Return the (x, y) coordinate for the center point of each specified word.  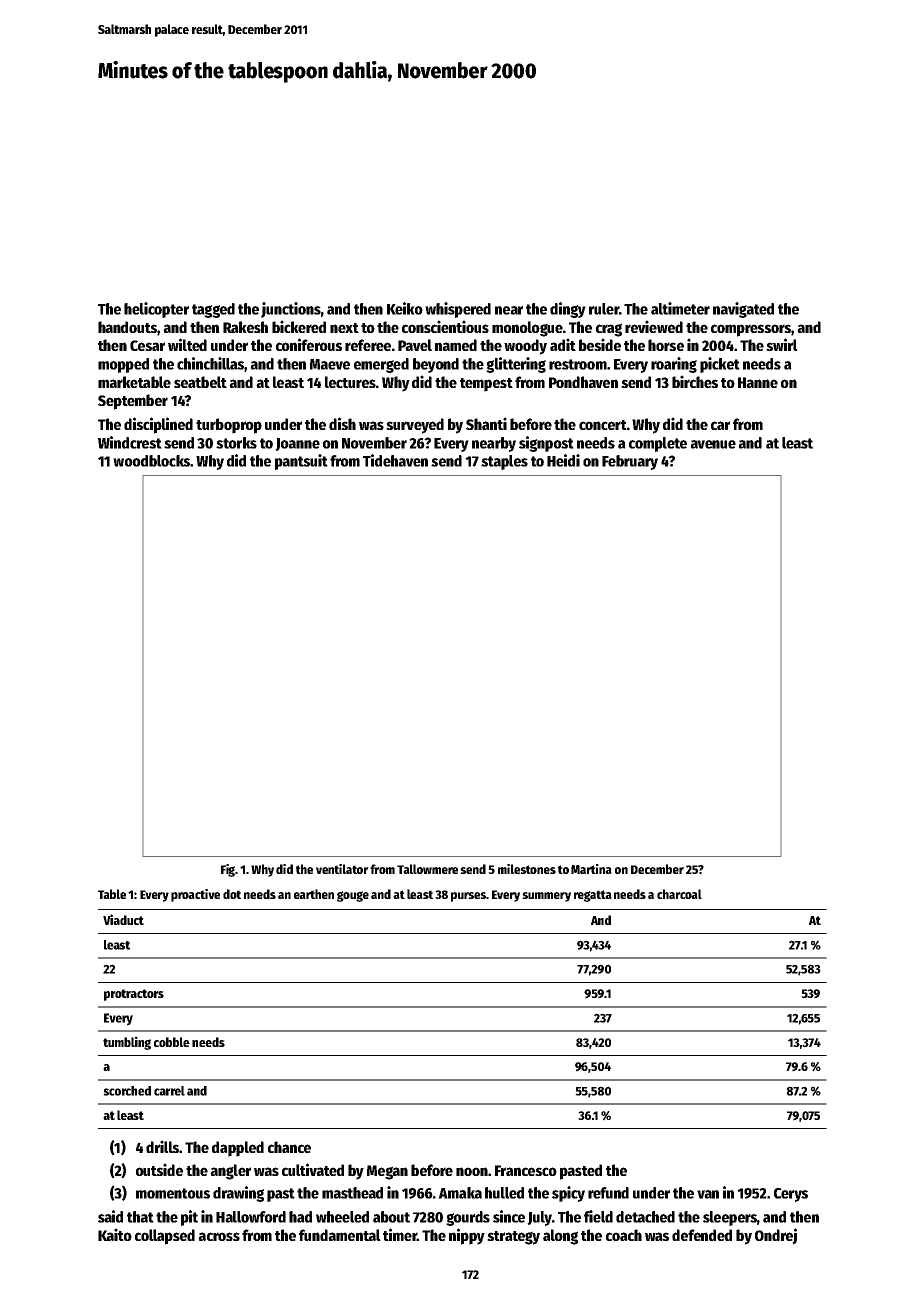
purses (468, 897)
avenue (713, 444)
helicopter (156, 310)
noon (472, 1171)
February (630, 462)
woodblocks (151, 461)
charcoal (679, 894)
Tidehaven (395, 460)
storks (236, 443)
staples (504, 462)
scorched (127, 1091)
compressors (751, 330)
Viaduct (123, 919)
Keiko (405, 308)
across (219, 1236)
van (708, 1194)
